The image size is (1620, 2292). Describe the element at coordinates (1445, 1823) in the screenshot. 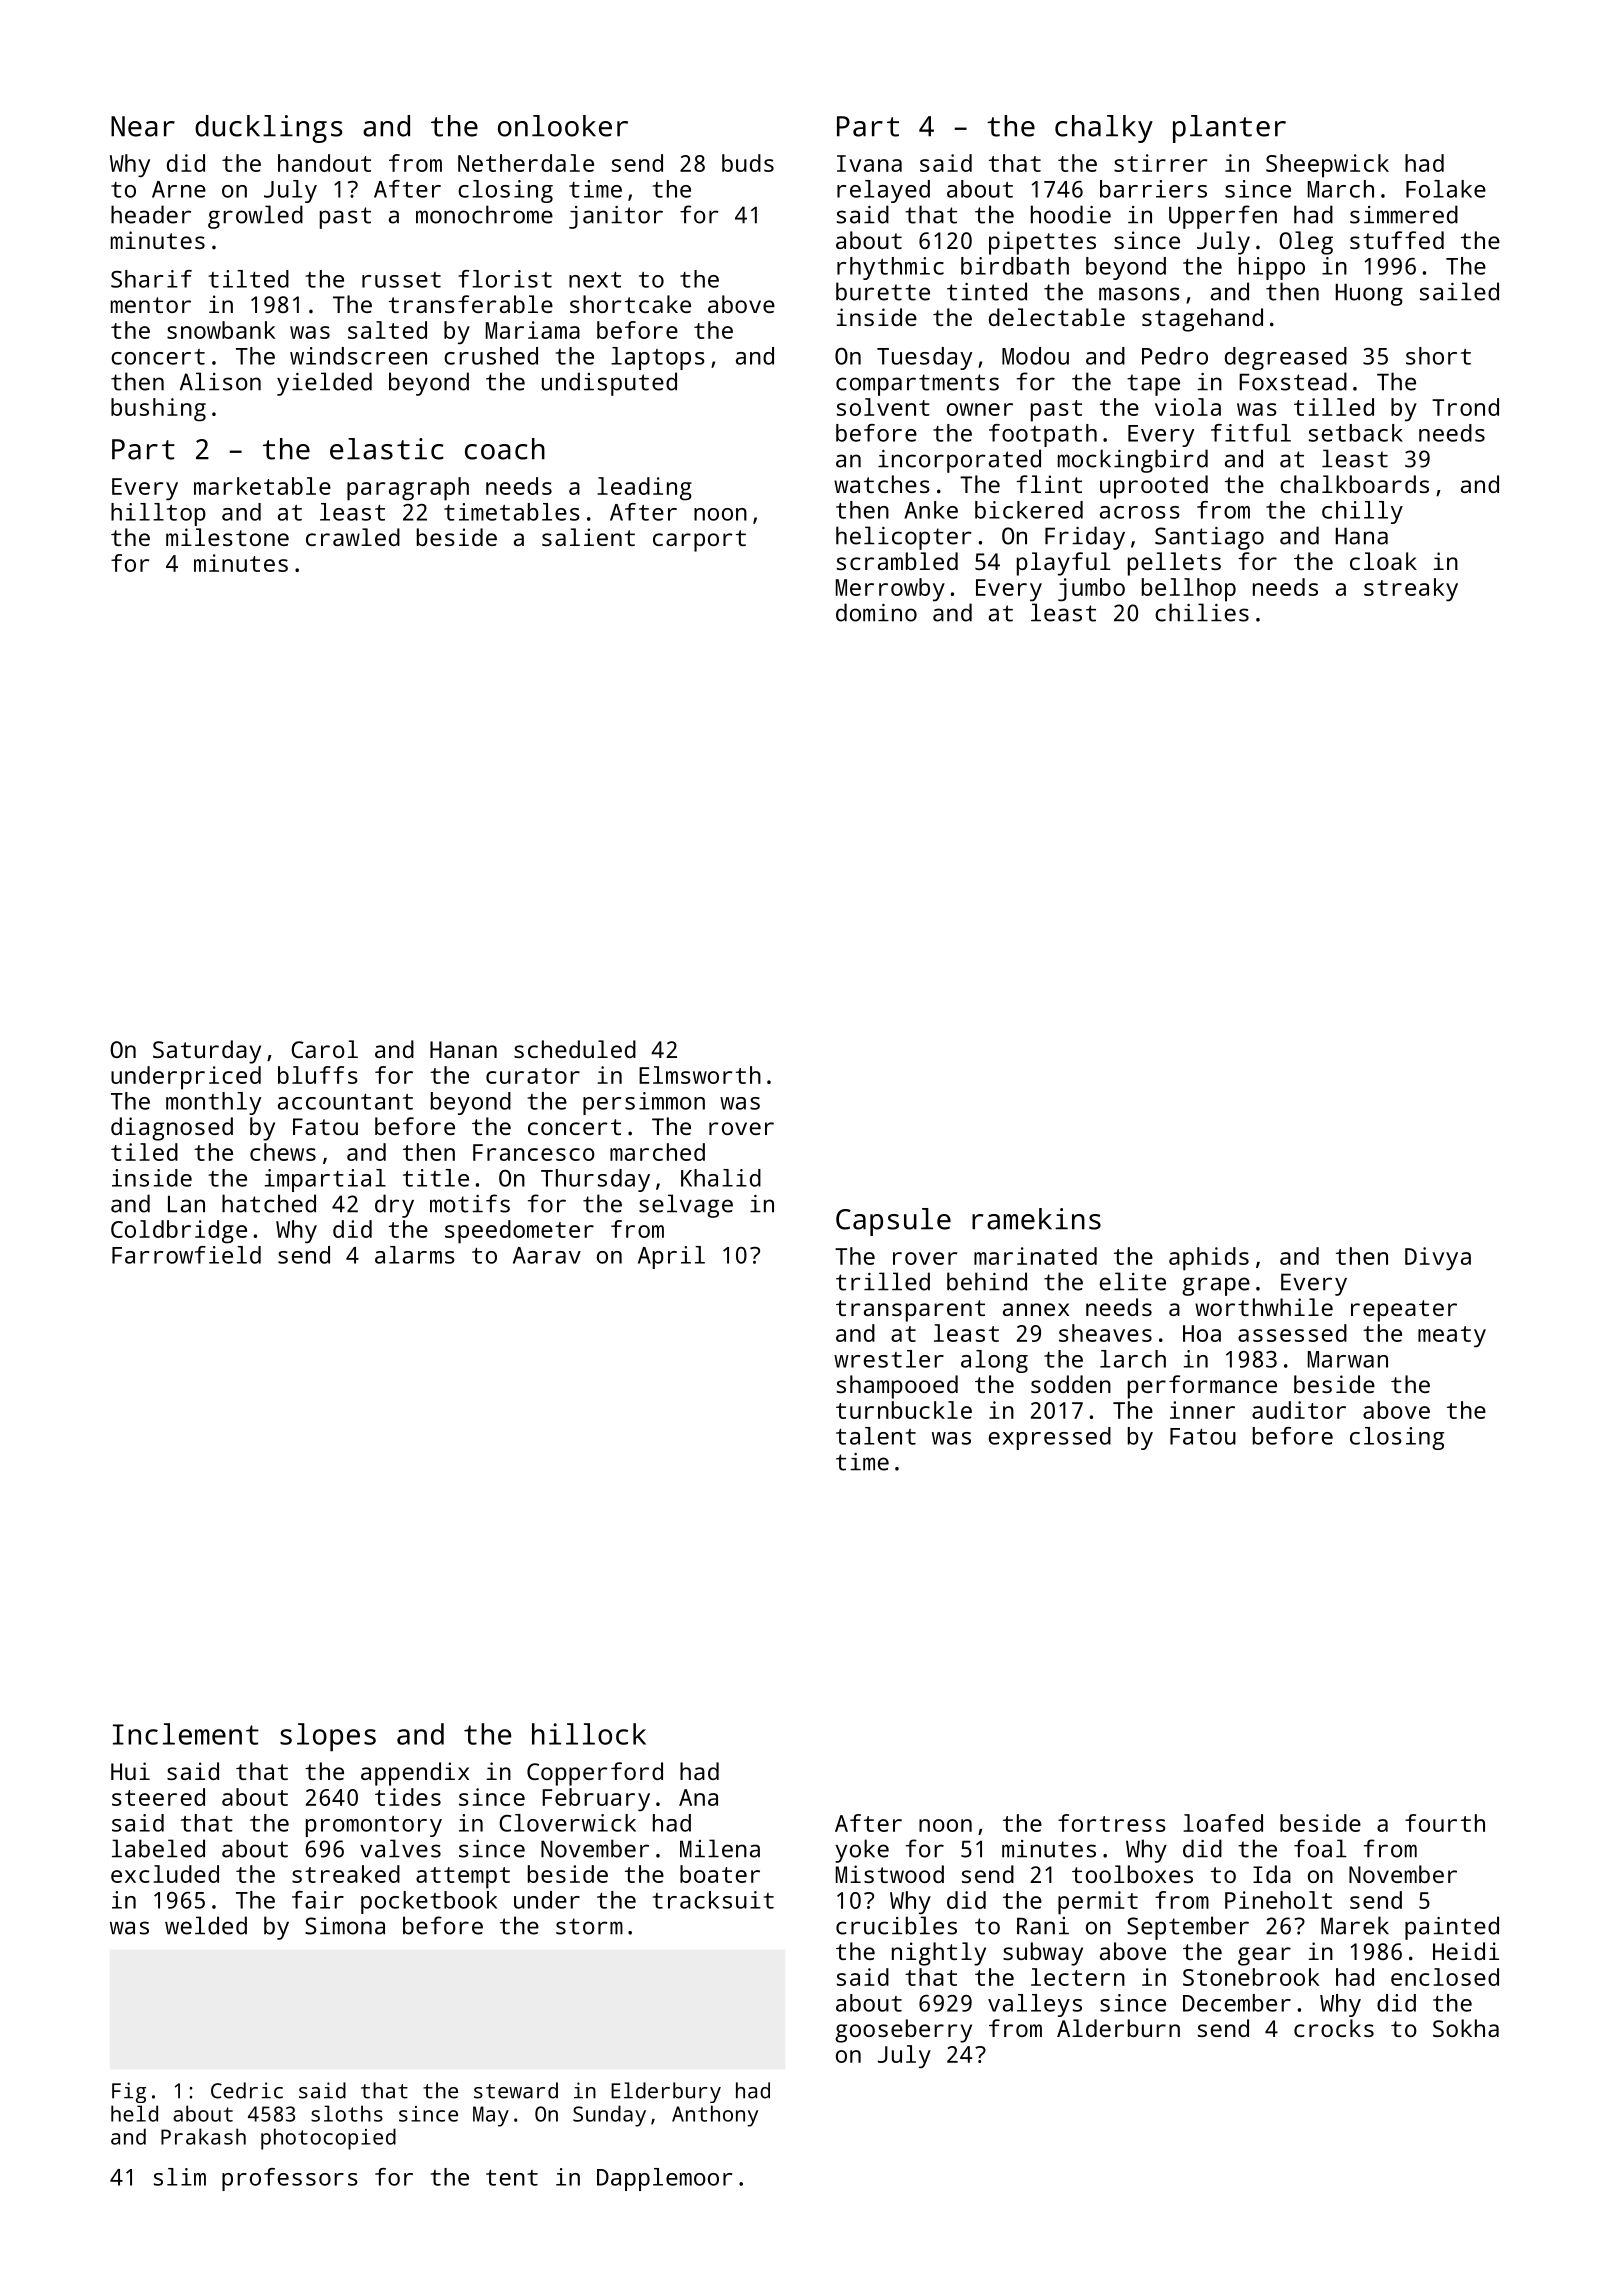

I see `fourth` at that location.
